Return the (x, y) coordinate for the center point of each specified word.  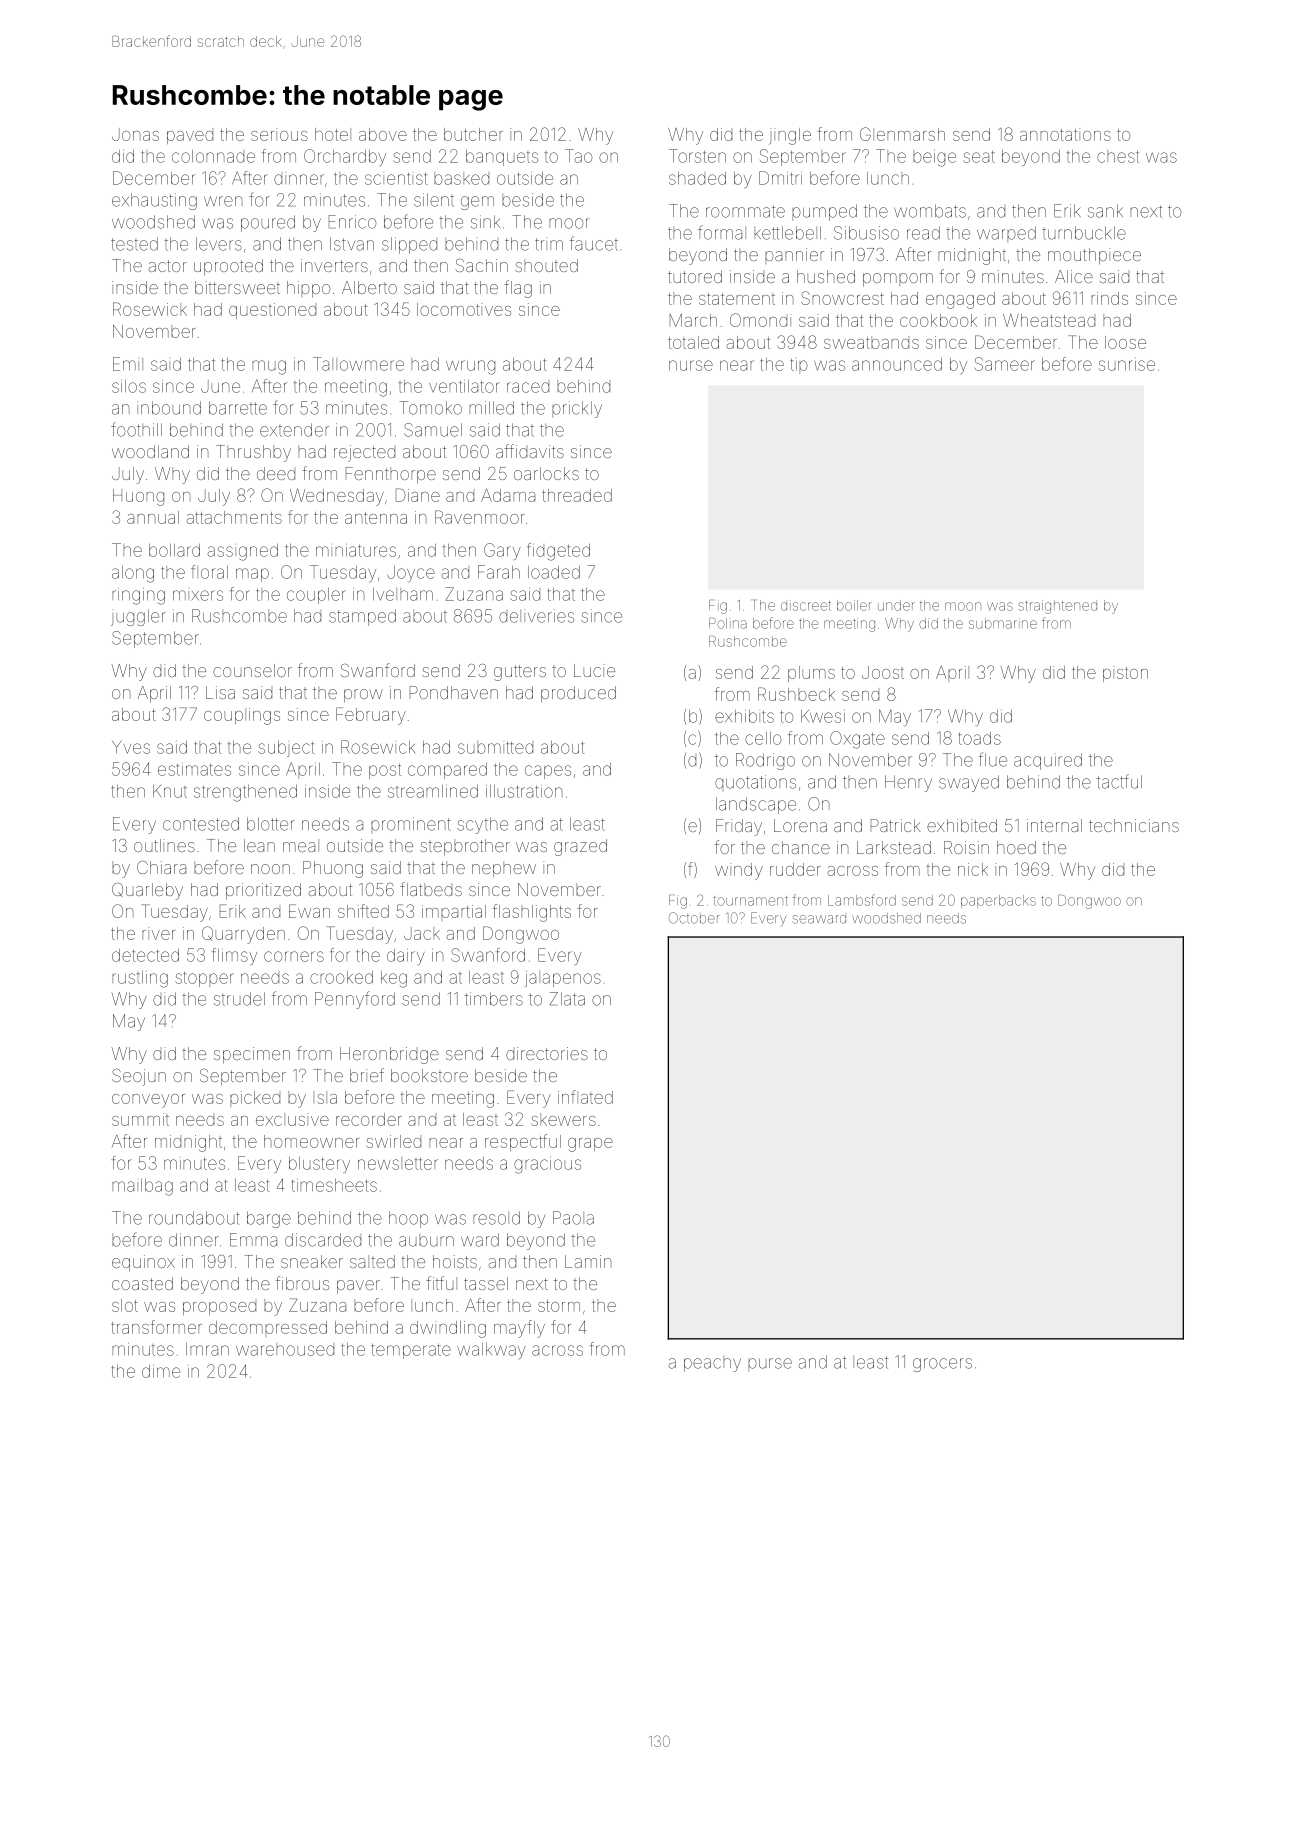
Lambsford (862, 900)
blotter (270, 824)
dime (161, 1371)
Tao (578, 156)
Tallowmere (358, 364)
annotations (1065, 134)
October (694, 918)
